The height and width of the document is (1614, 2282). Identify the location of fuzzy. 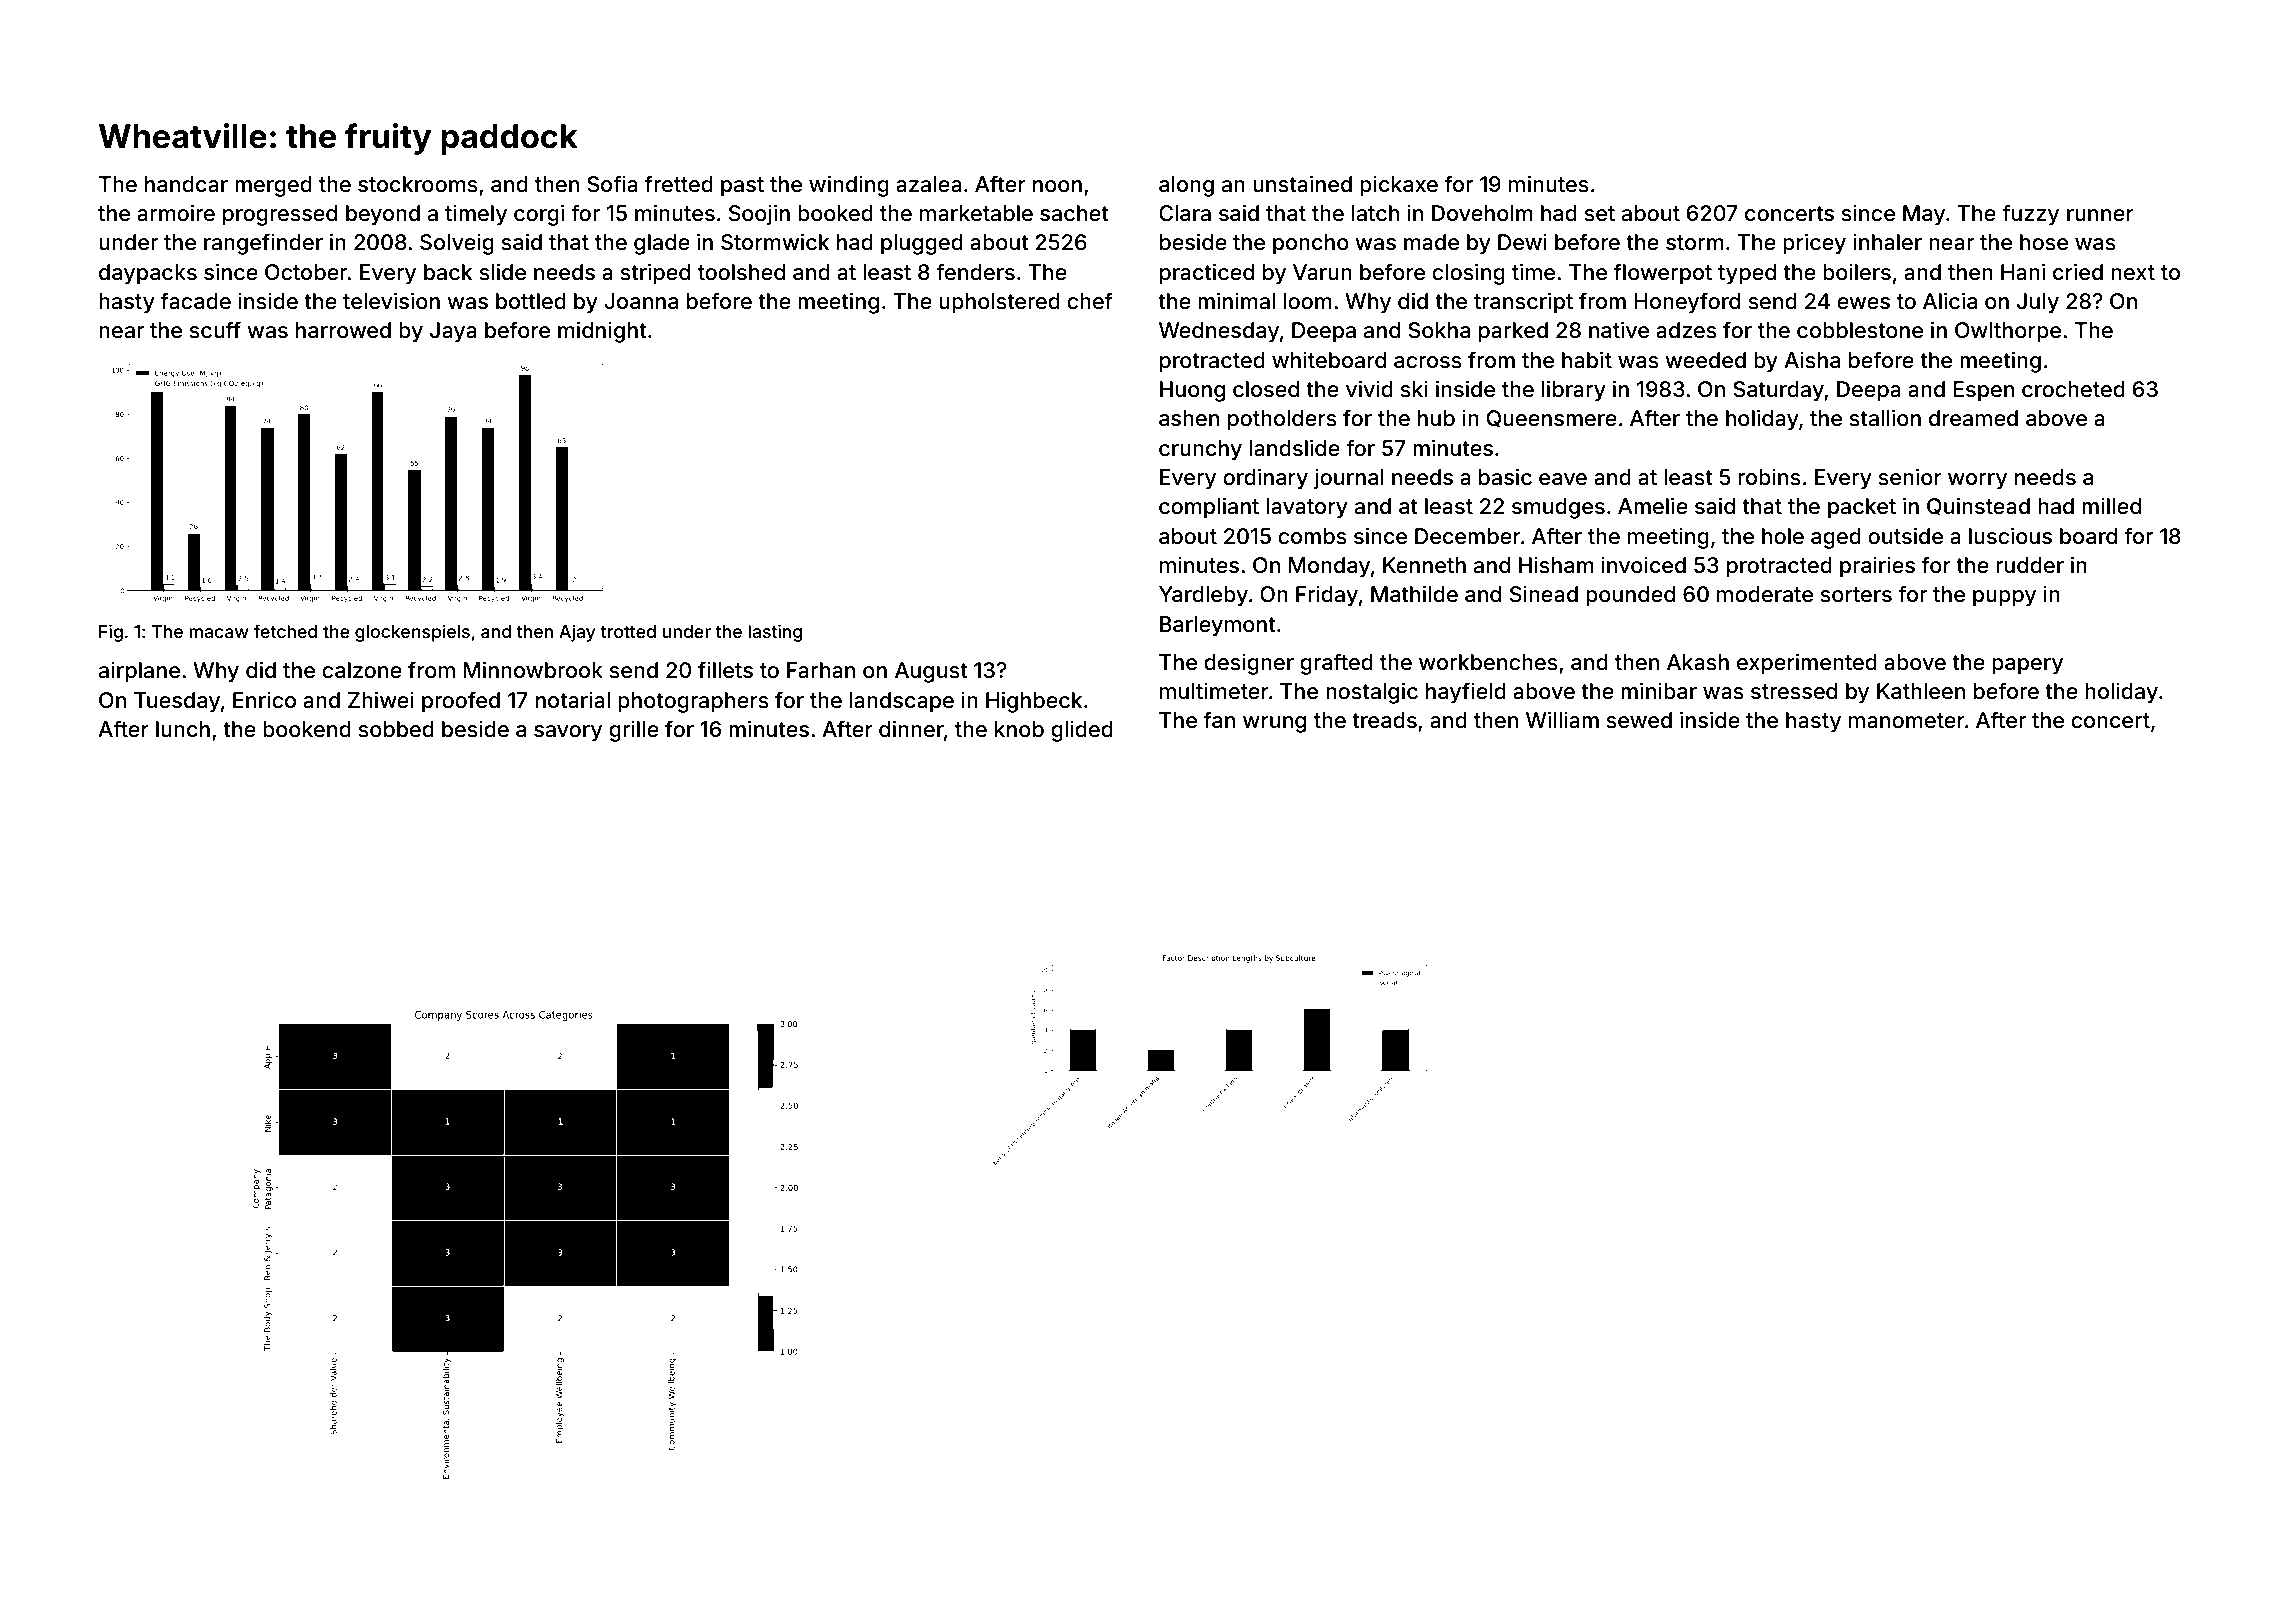
(2030, 215).
